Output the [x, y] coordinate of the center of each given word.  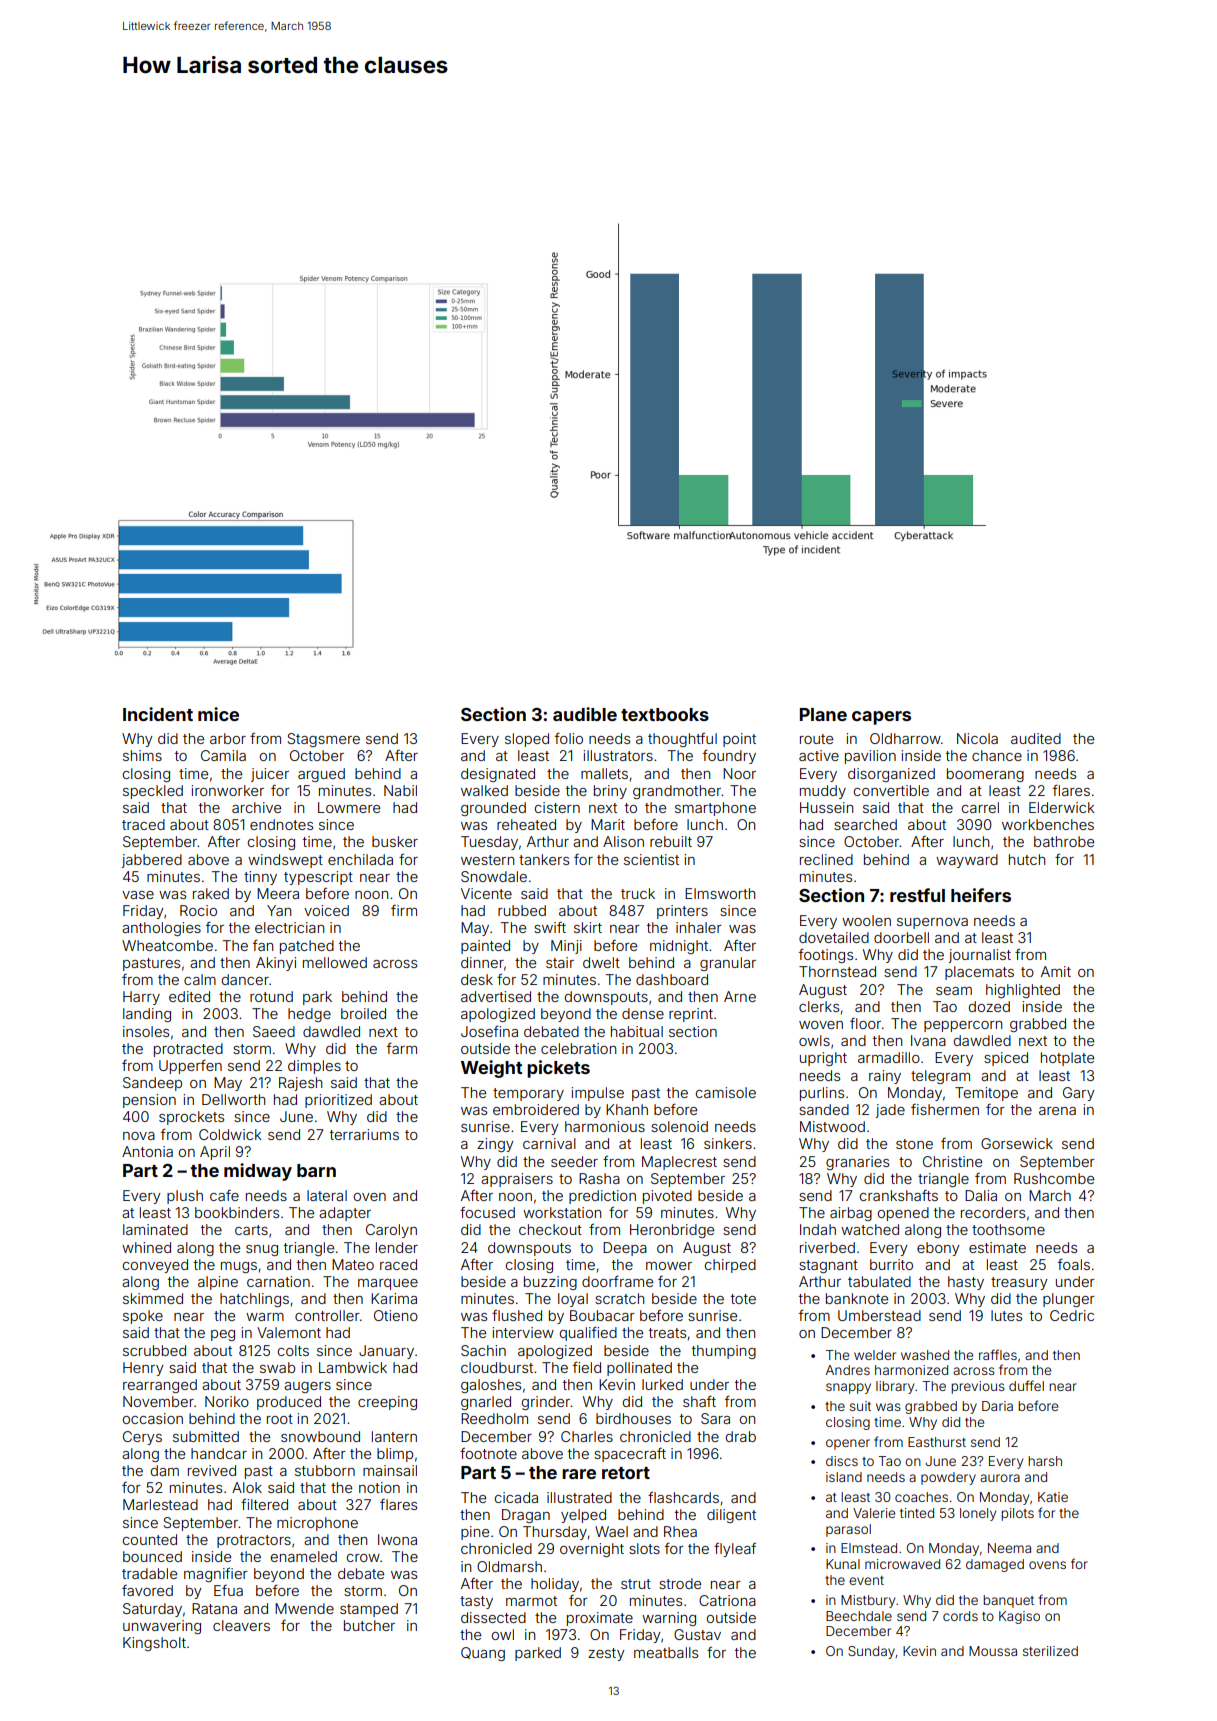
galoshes [491, 1386]
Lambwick [353, 1367]
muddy [823, 792]
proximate [600, 1619]
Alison [623, 841]
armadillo [889, 1057]
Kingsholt [154, 1644]
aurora [1000, 1478]
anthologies [161, 929]
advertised [496, 996]
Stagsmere [323, 740]
